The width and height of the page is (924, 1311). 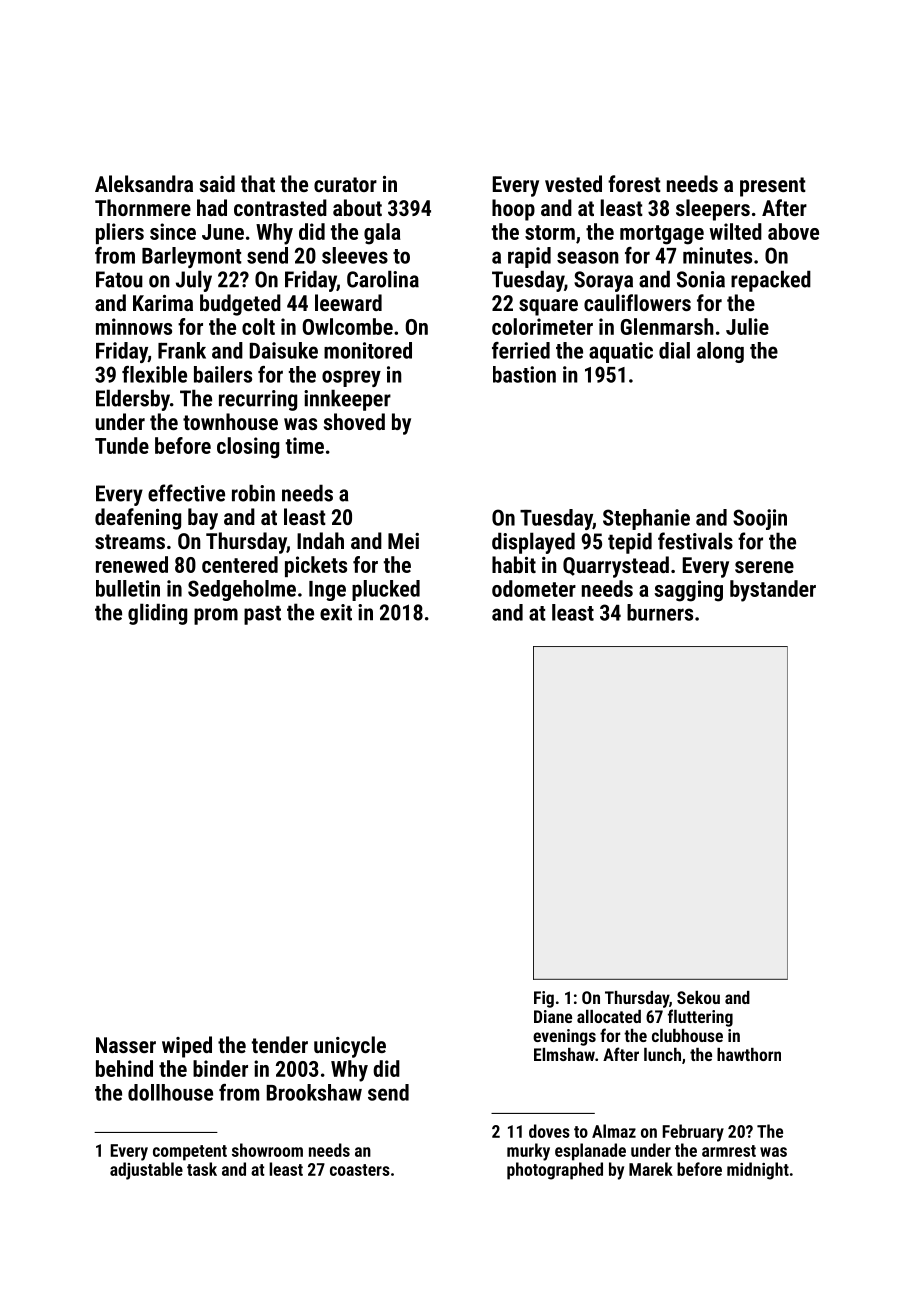 What do you see at coordinates (634, 183) in the page?
I see `forest` at bounding box center [634, 183].
